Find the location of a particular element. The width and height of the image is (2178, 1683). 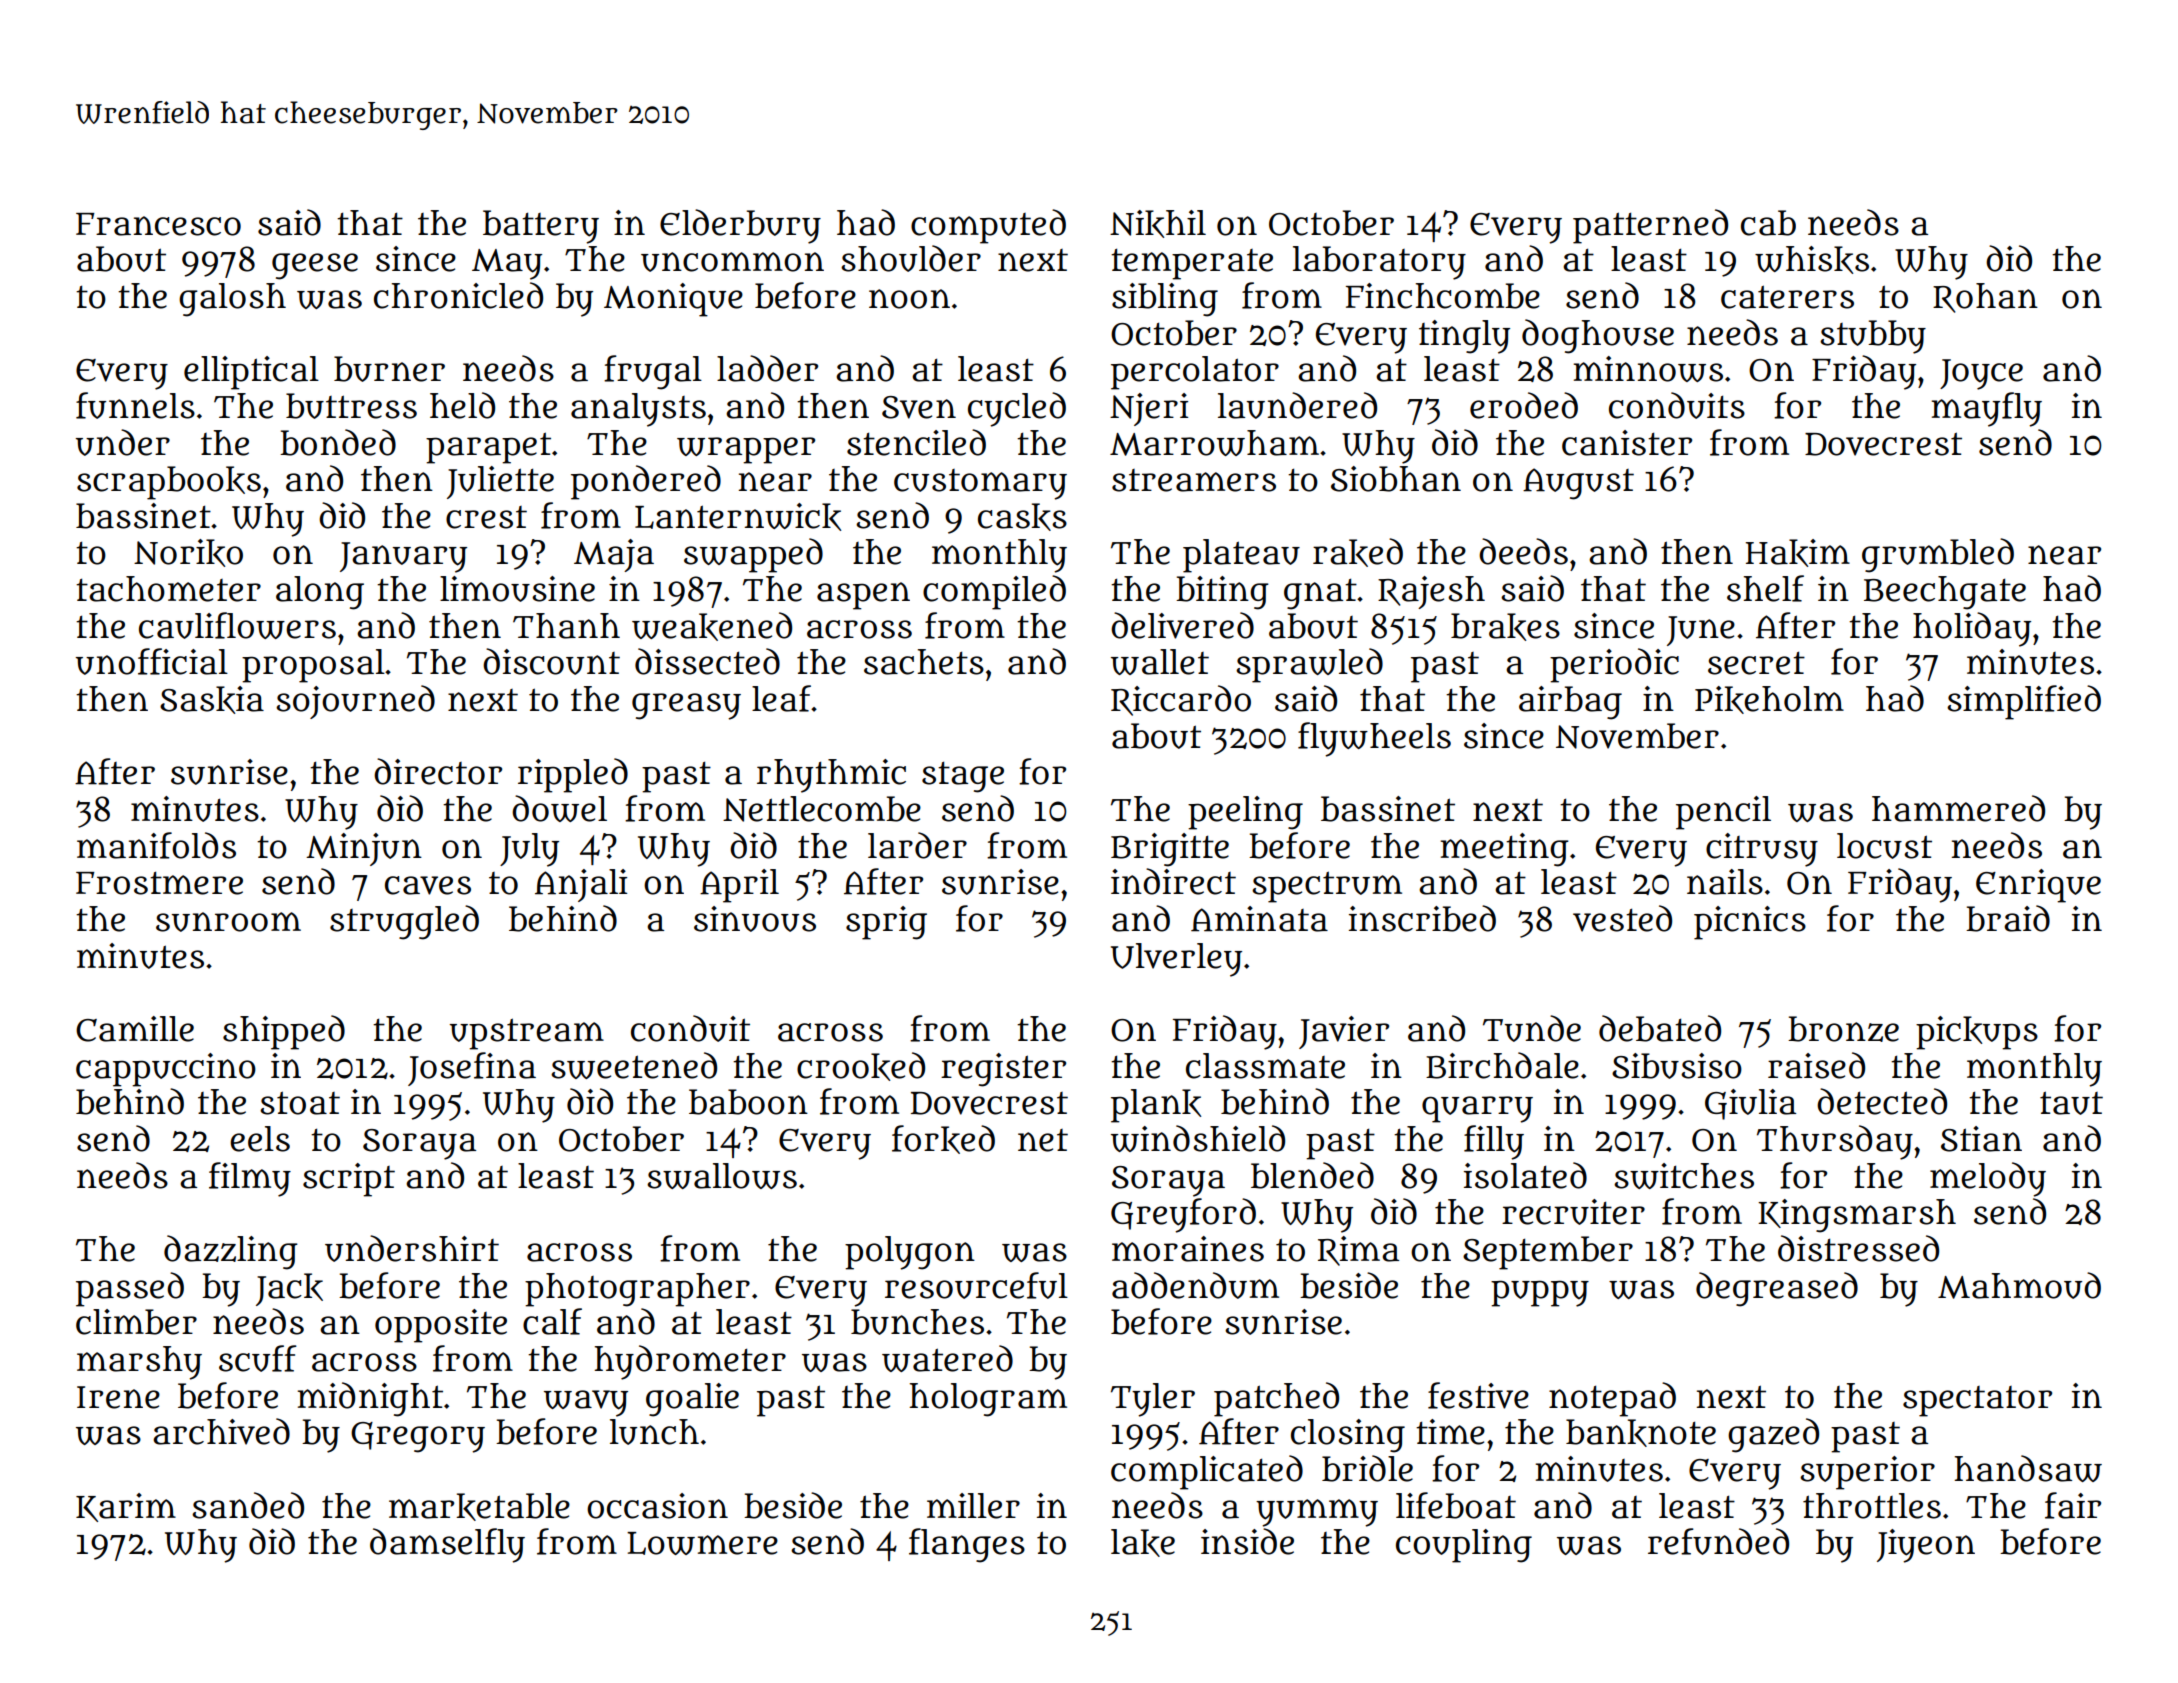

temperate is located at coordinates (1192, 264).
